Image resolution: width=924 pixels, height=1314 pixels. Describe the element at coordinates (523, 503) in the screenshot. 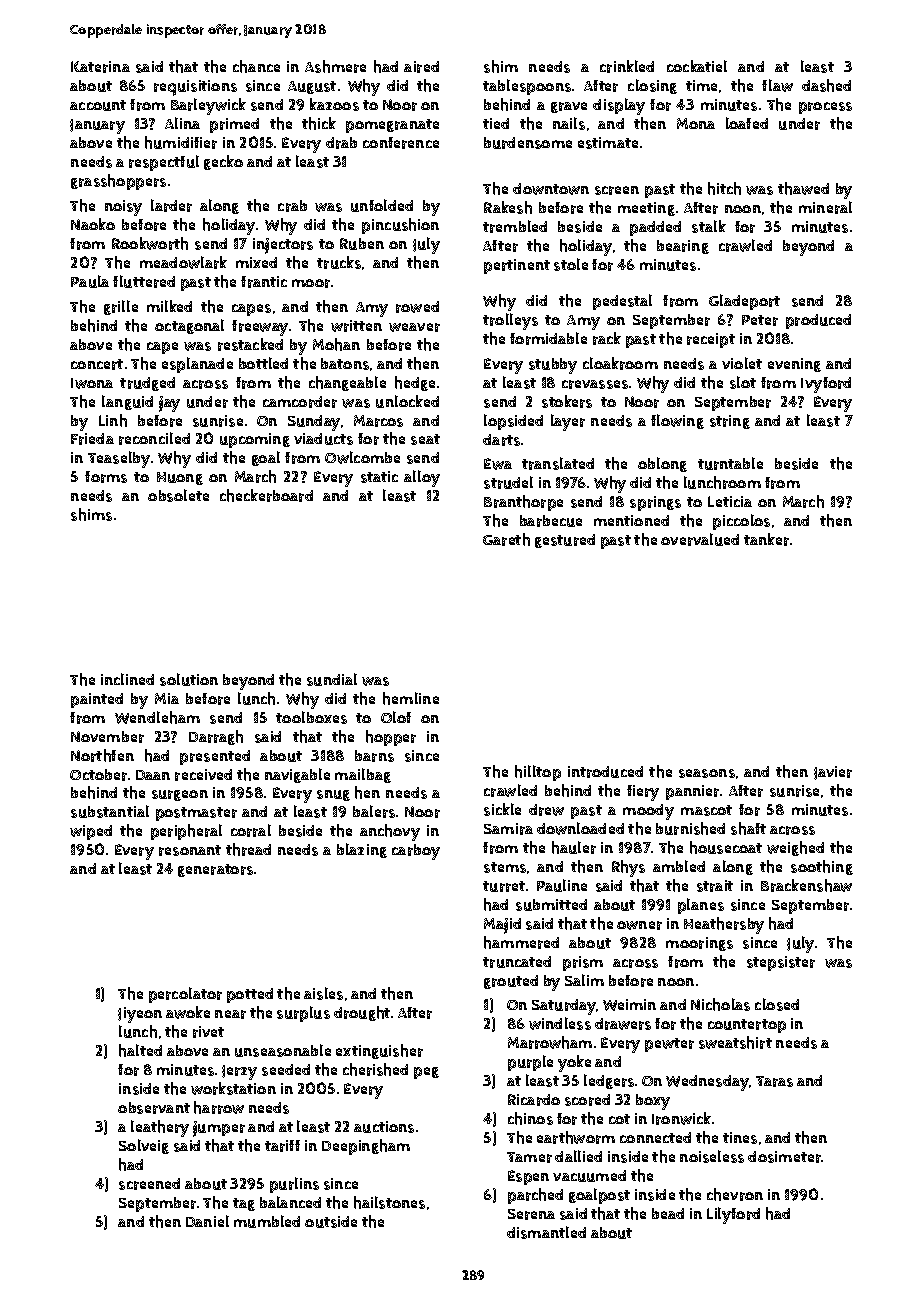

I see `Branthorpe` at that location.
